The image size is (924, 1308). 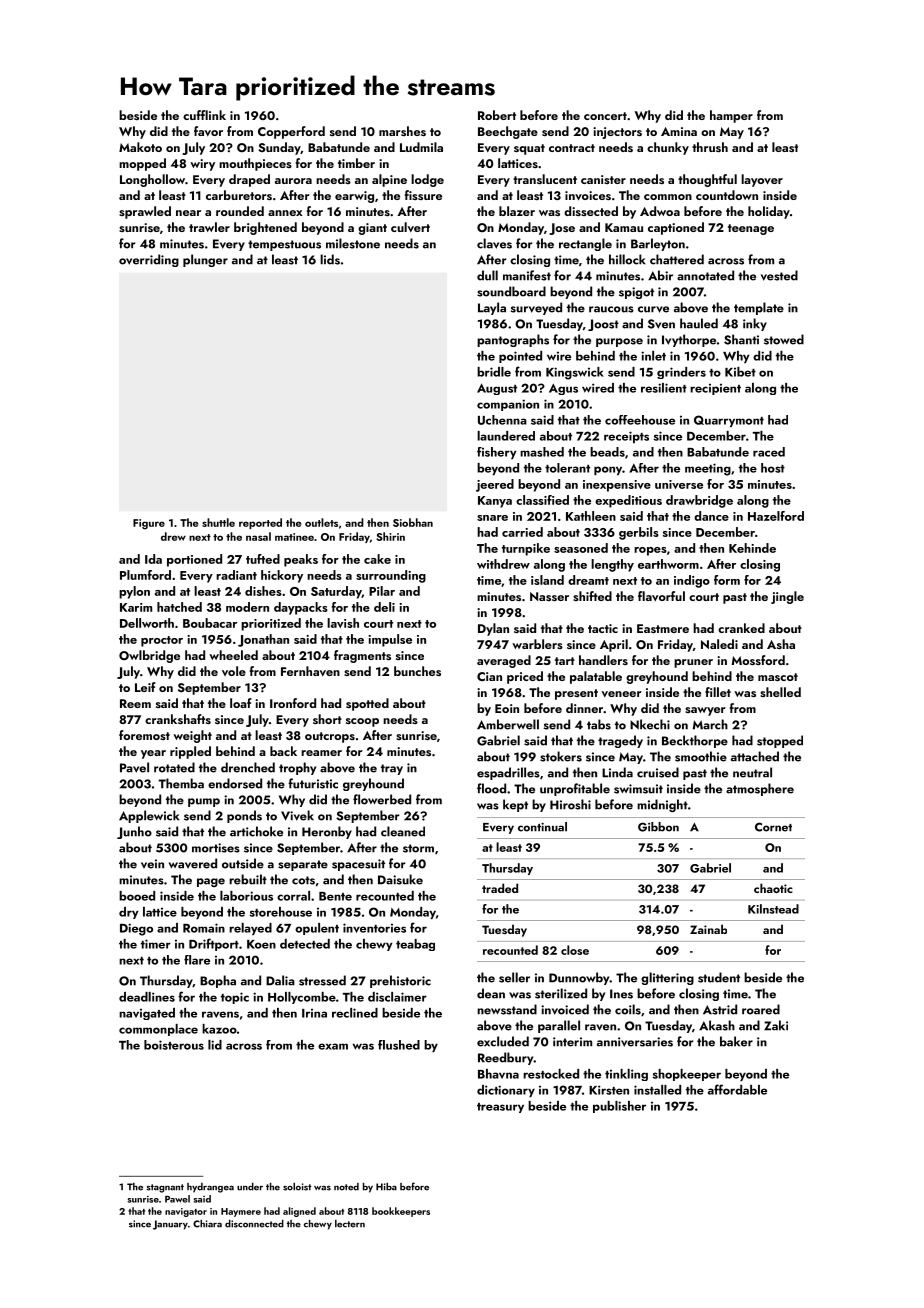 What do you see at coordinates (136, 607) in the screenshot?
I see `Karim` at bounding box center [136, 607].
